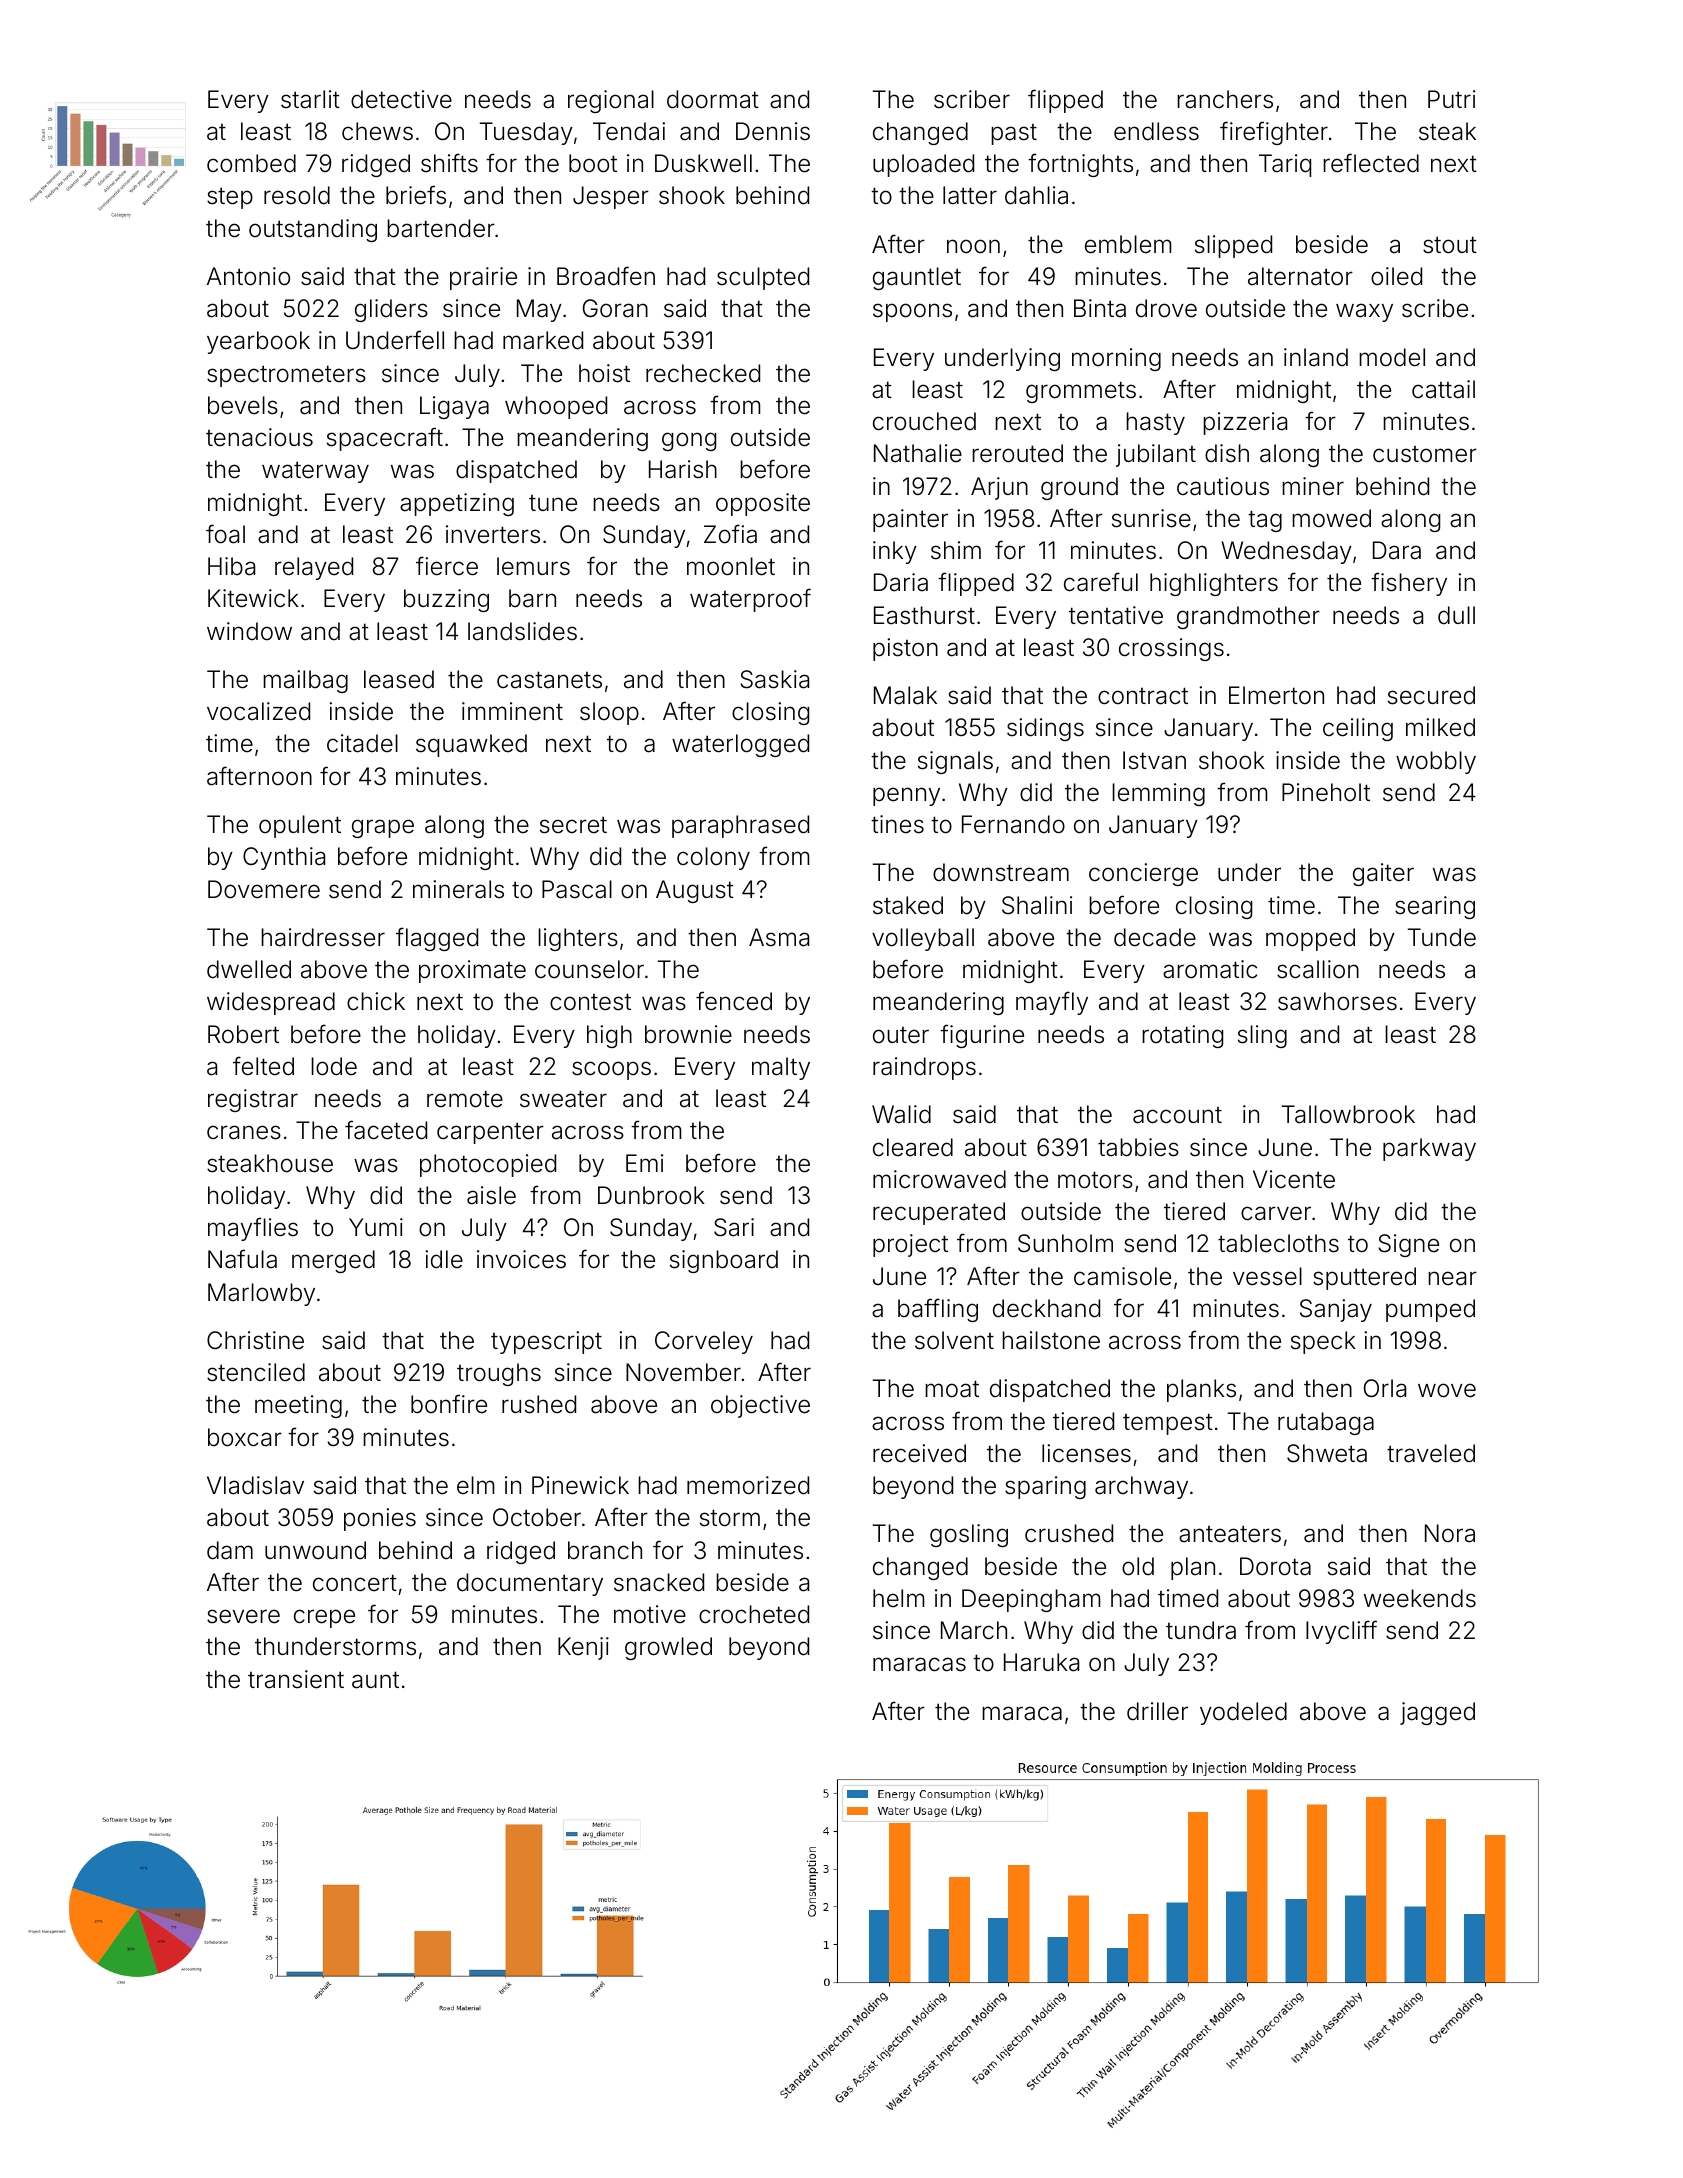 This screenshot has height=2178, width=1683. I want to click on spoons, so click(912, 312).
